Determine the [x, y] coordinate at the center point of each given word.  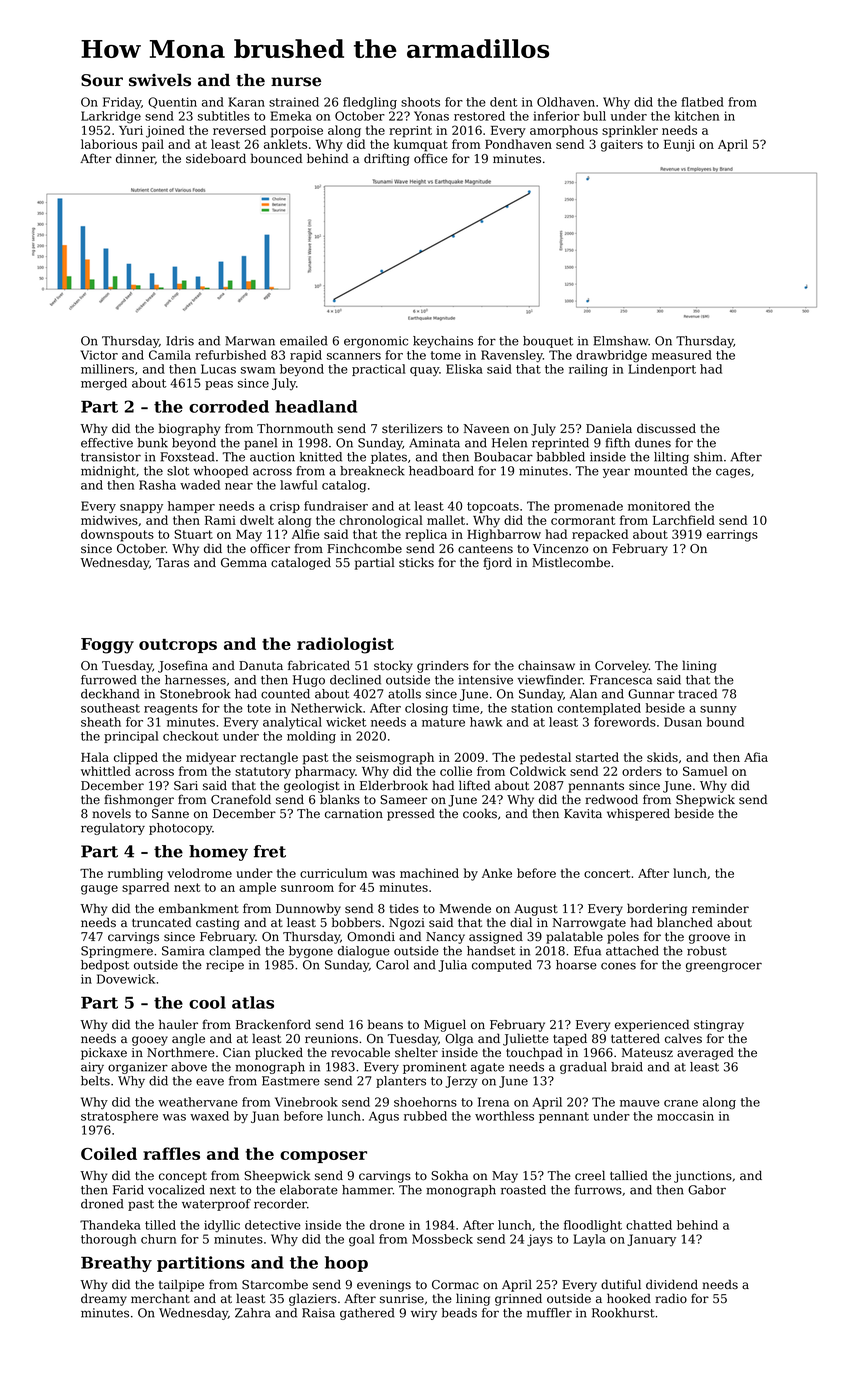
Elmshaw [620, 341]
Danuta [261, 666]
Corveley [622, 666]
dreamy [104, 1299]
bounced [276, 158]
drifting [386, 159]
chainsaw [546, 665]
